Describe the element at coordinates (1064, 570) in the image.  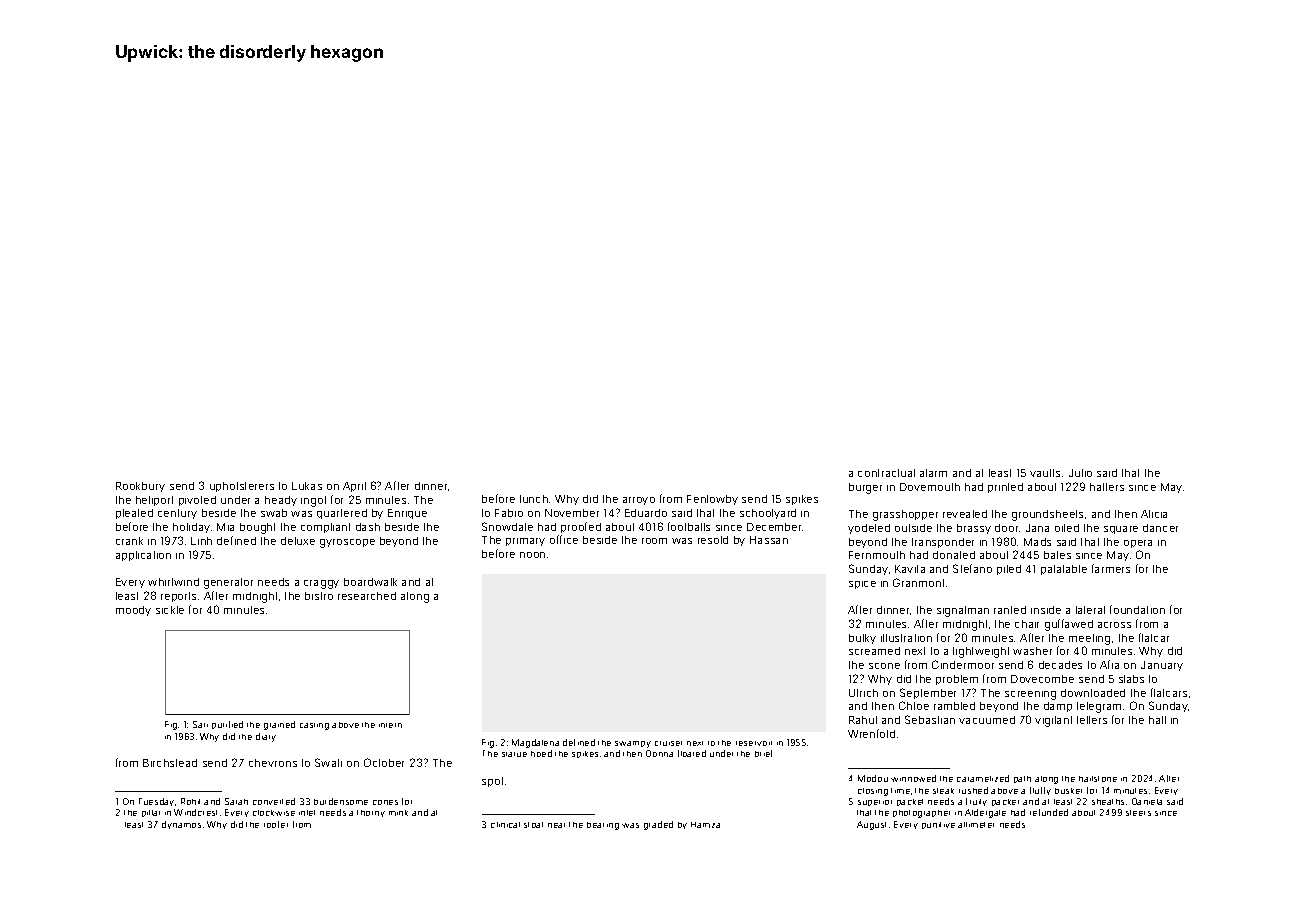
I see `palatable` at that location.
